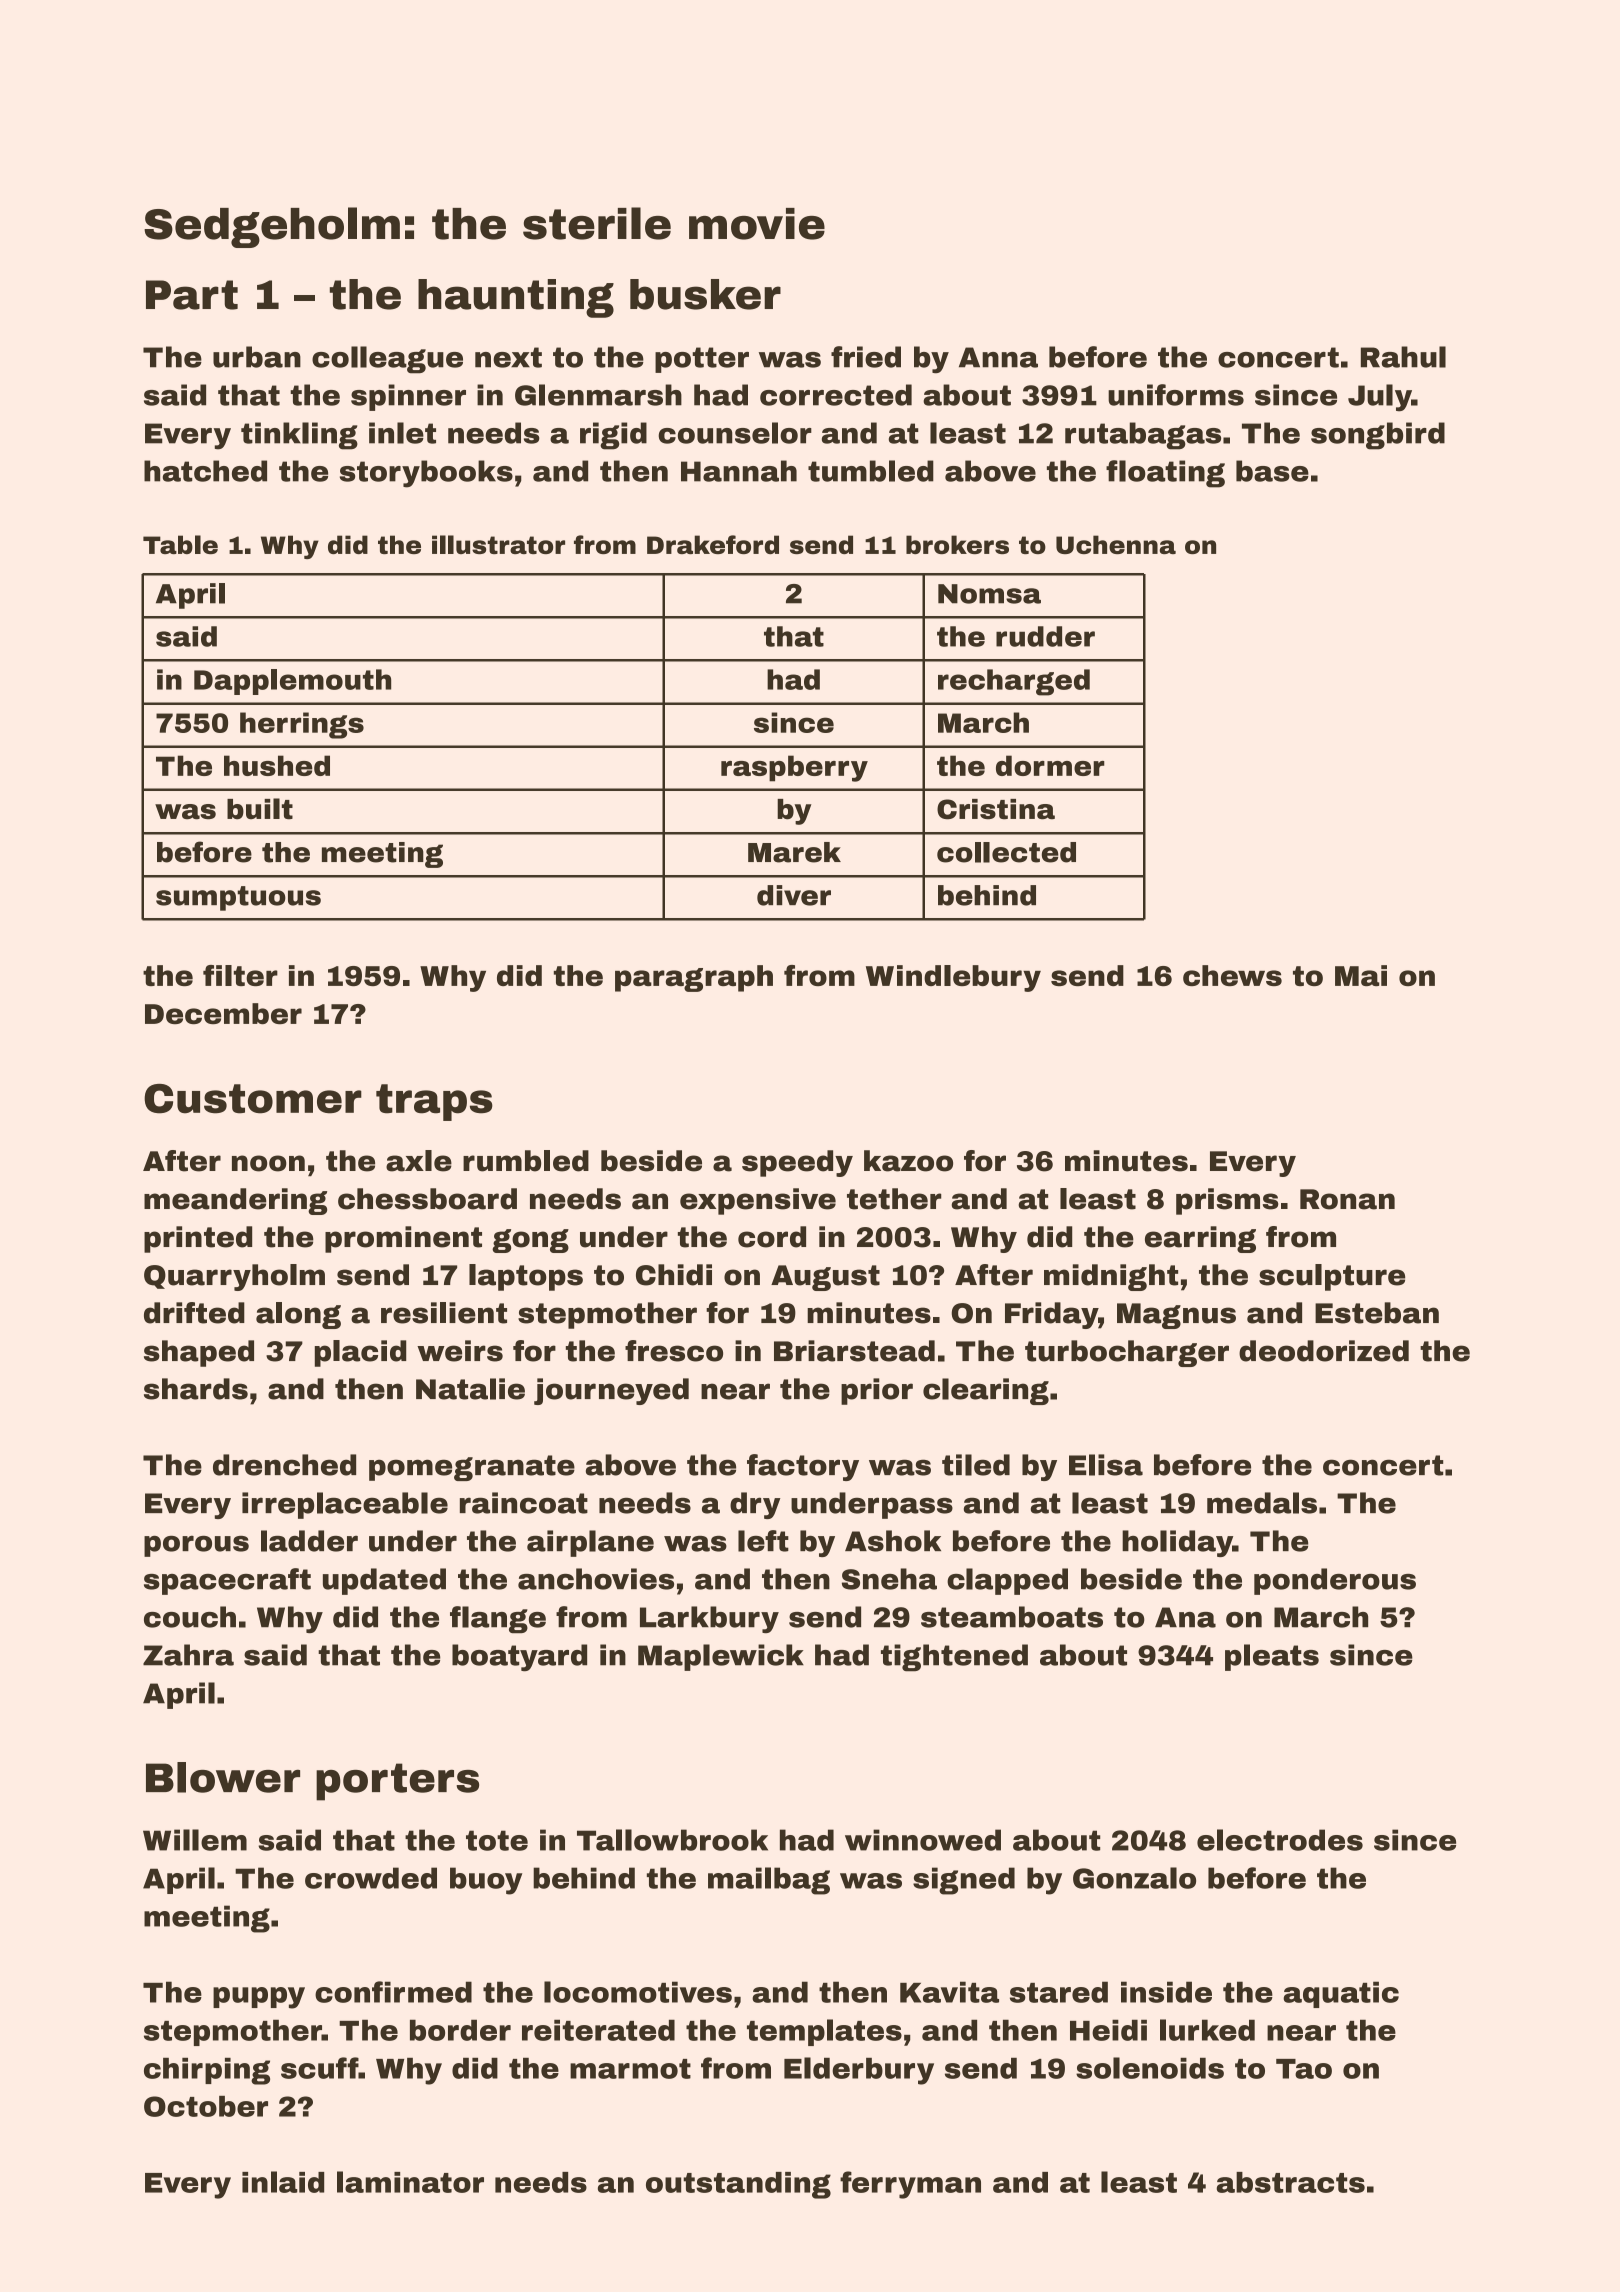 This screenshot has height=2292, width=1620. I want to click on Part, so click(192, 295).
